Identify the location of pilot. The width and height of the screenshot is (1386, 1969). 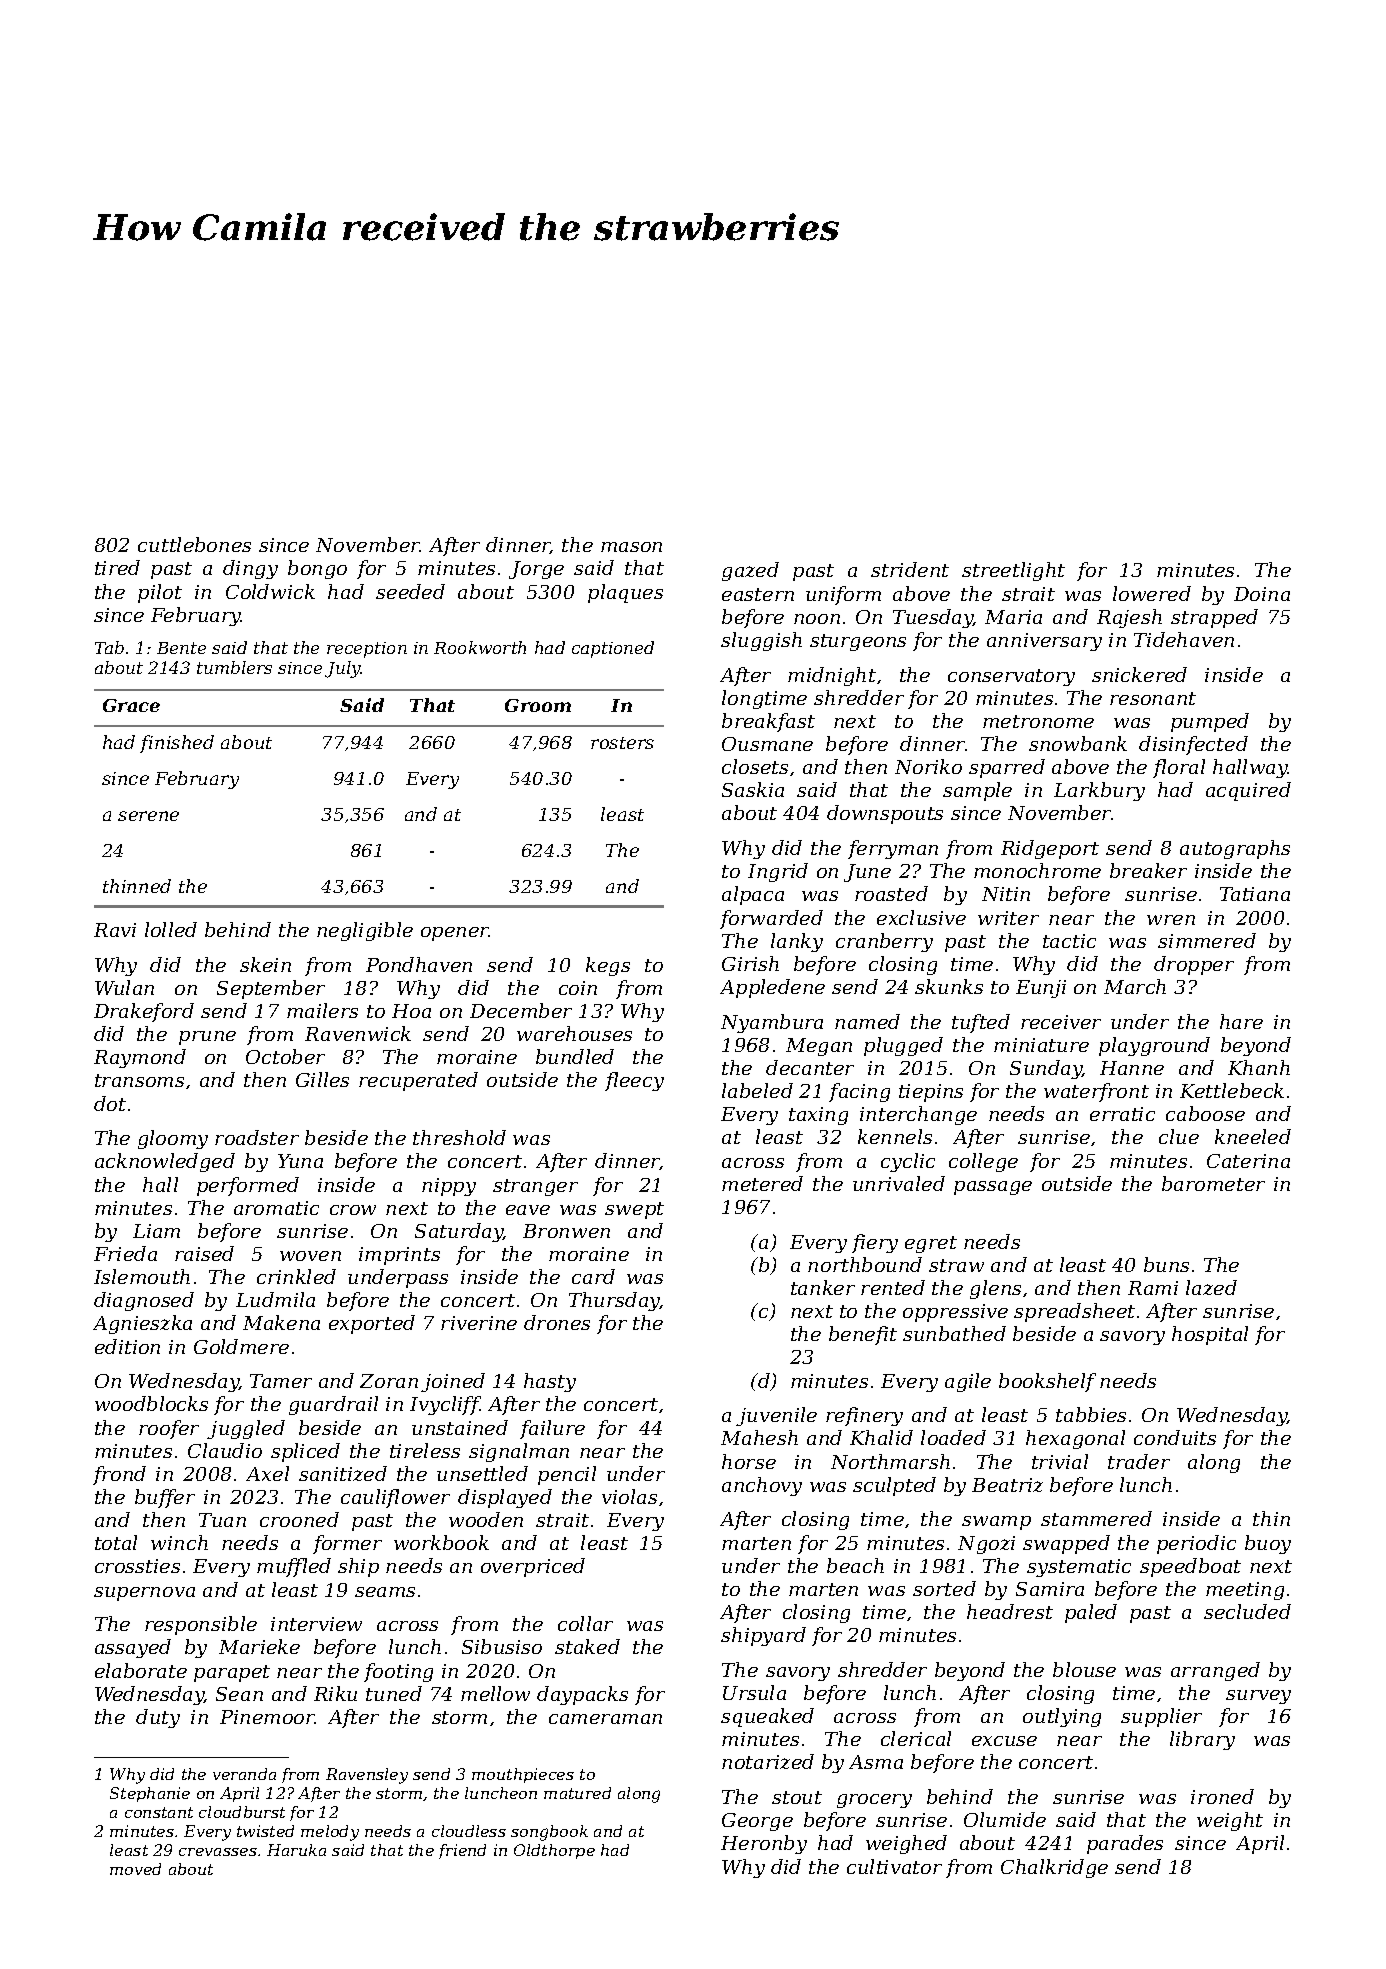
(160, 593).
